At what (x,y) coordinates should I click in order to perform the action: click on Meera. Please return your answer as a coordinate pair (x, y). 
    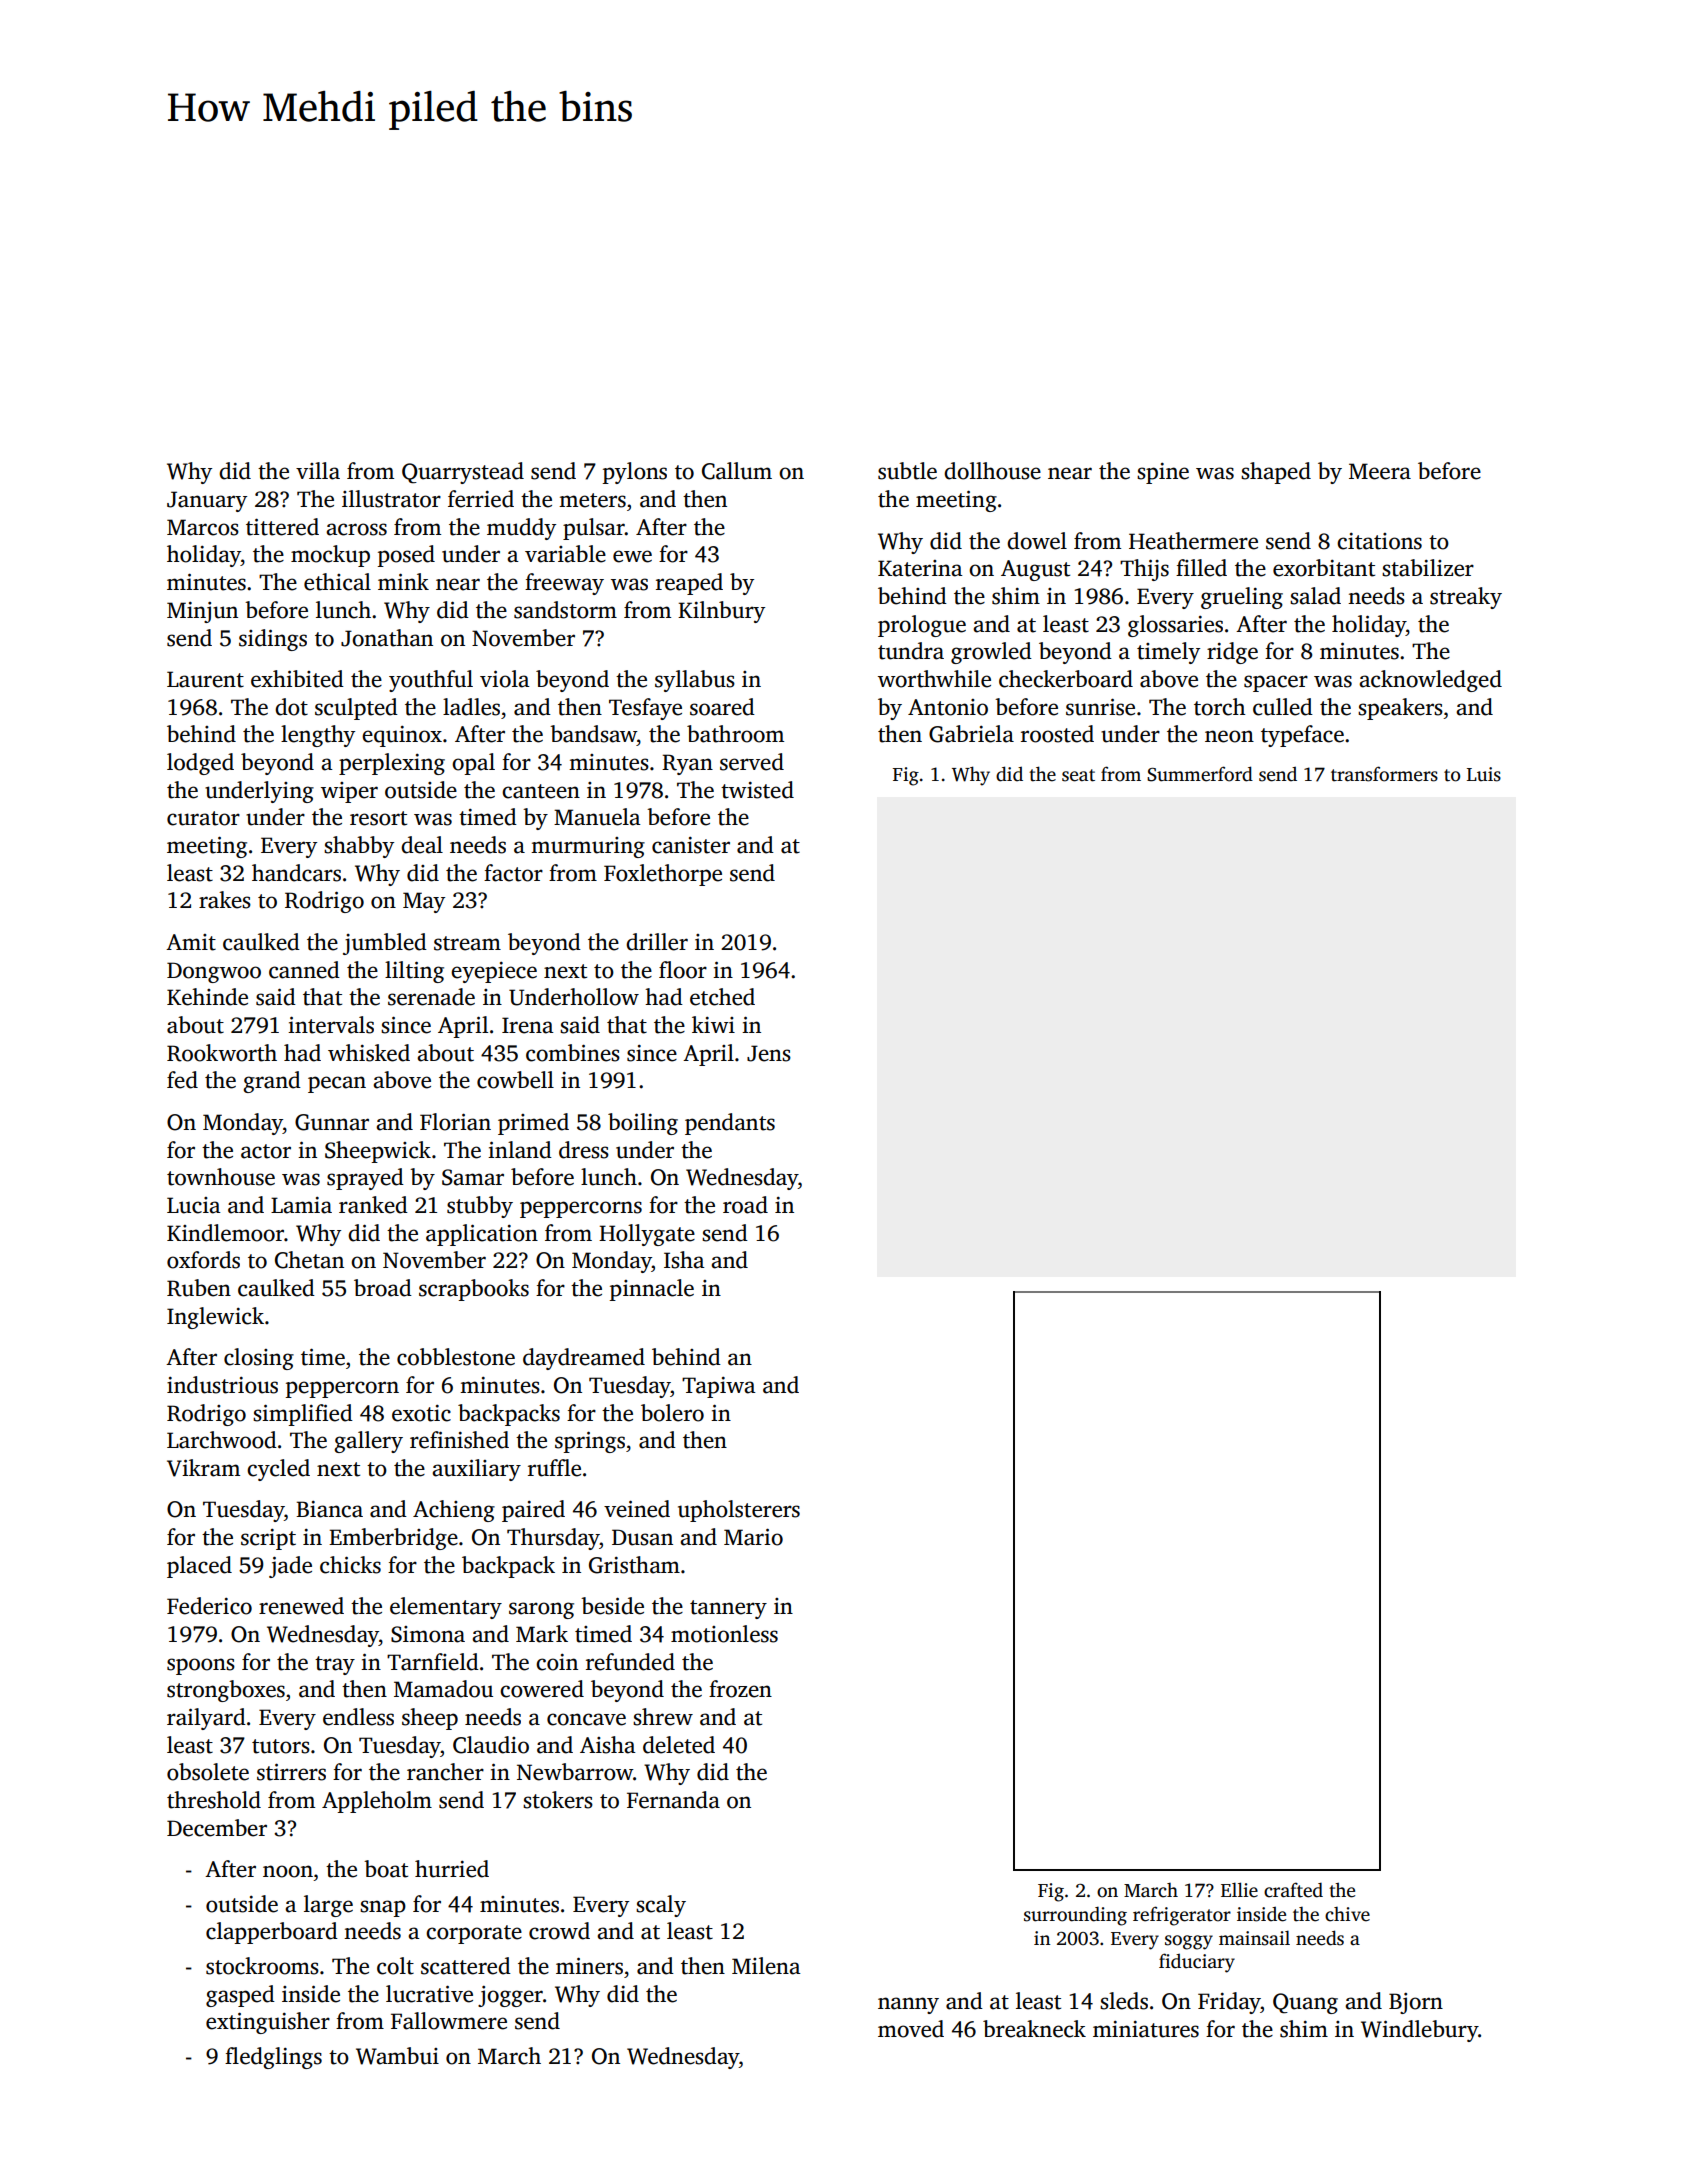
    Looking at the image, I should click on (1380, 471).
